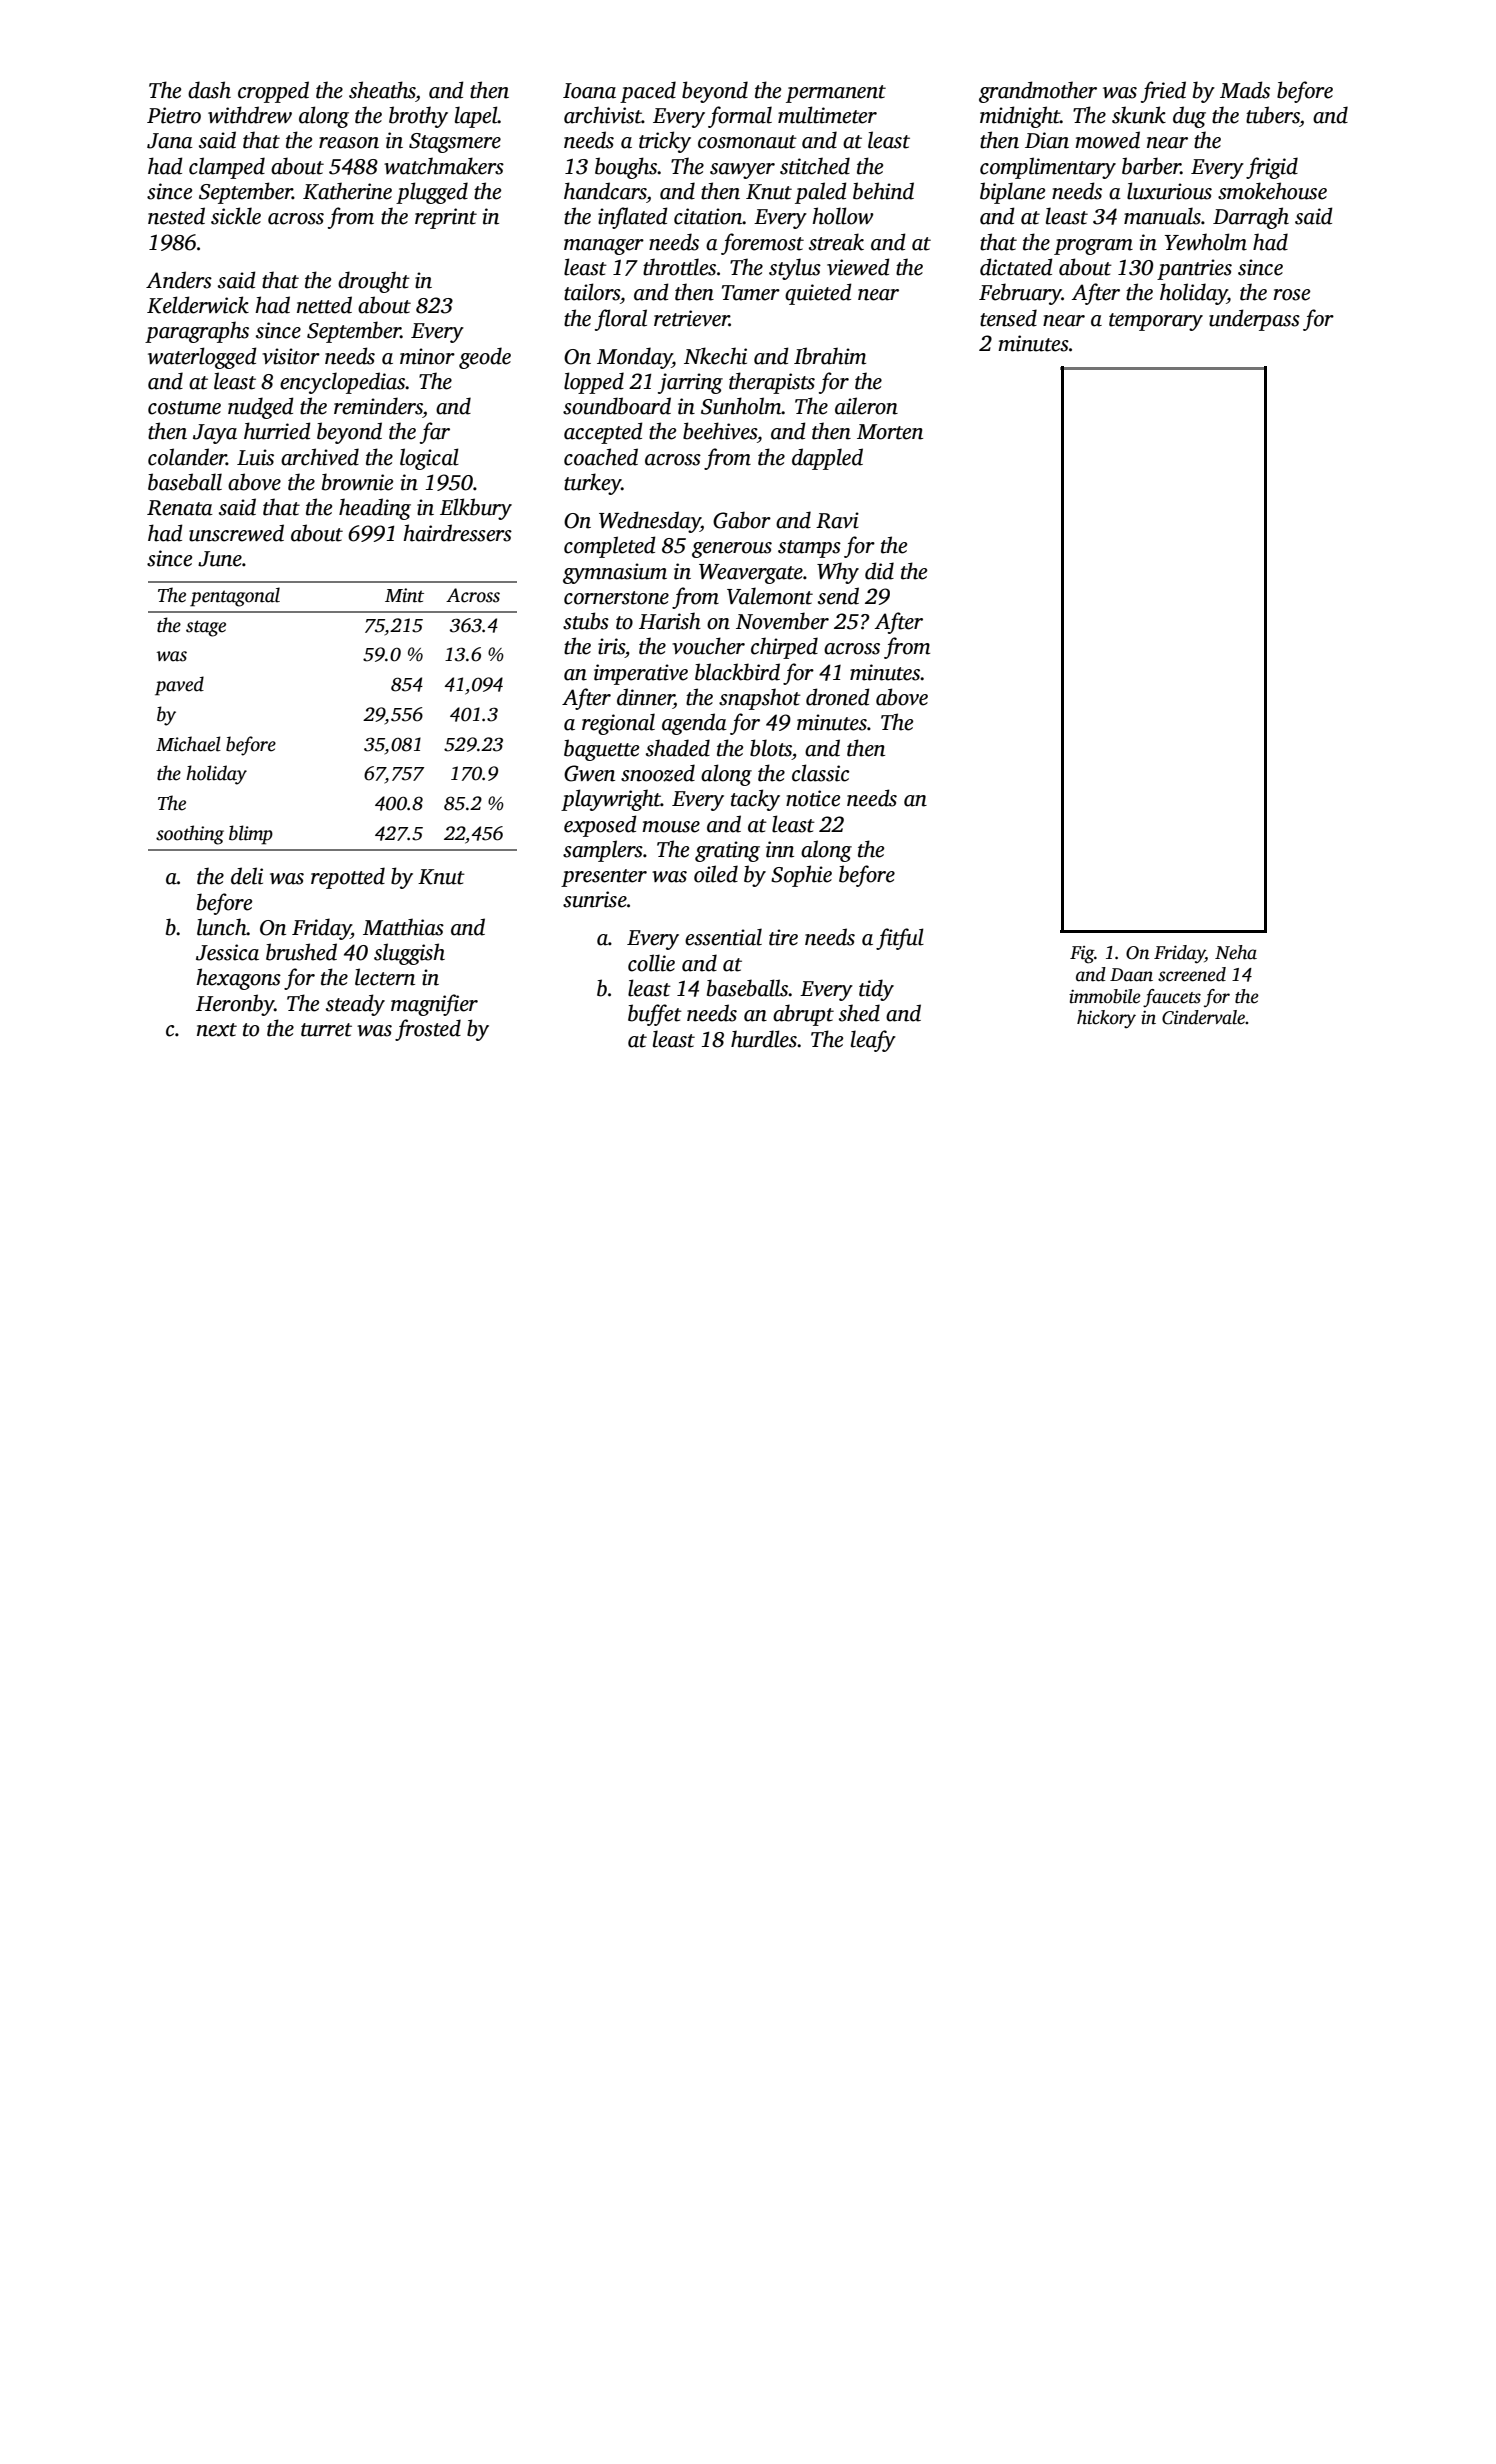  What do you see at coordinates (428, 1030) in the screenshot?
I see `frosted` at bounding box center [428, 1030].
